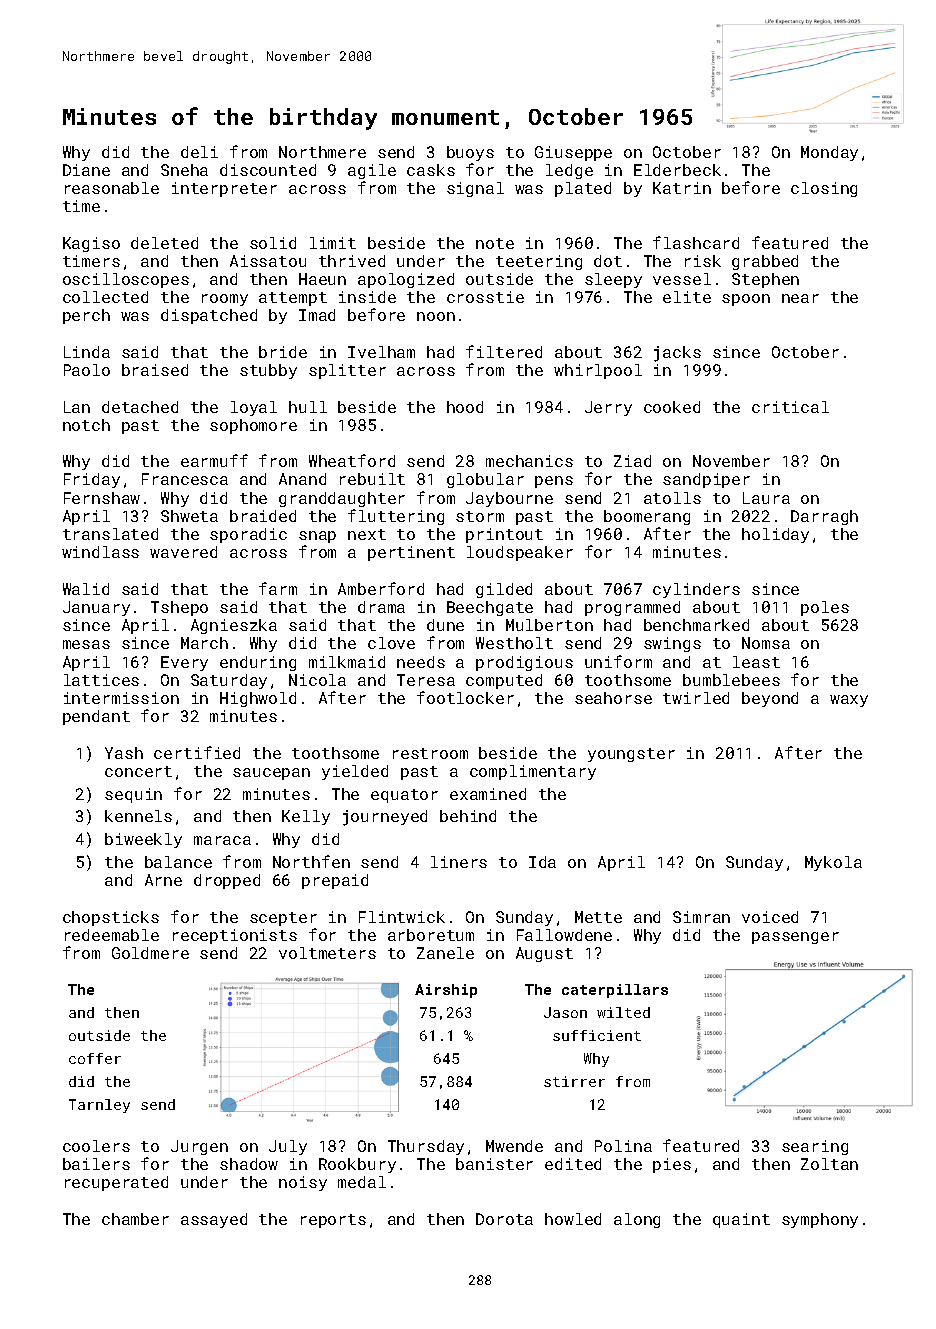 This screenshot has width=936, height=1329. Describe the element at coordinates (573, 153) in the screenshot. I see `Giuseppe` at that location.
